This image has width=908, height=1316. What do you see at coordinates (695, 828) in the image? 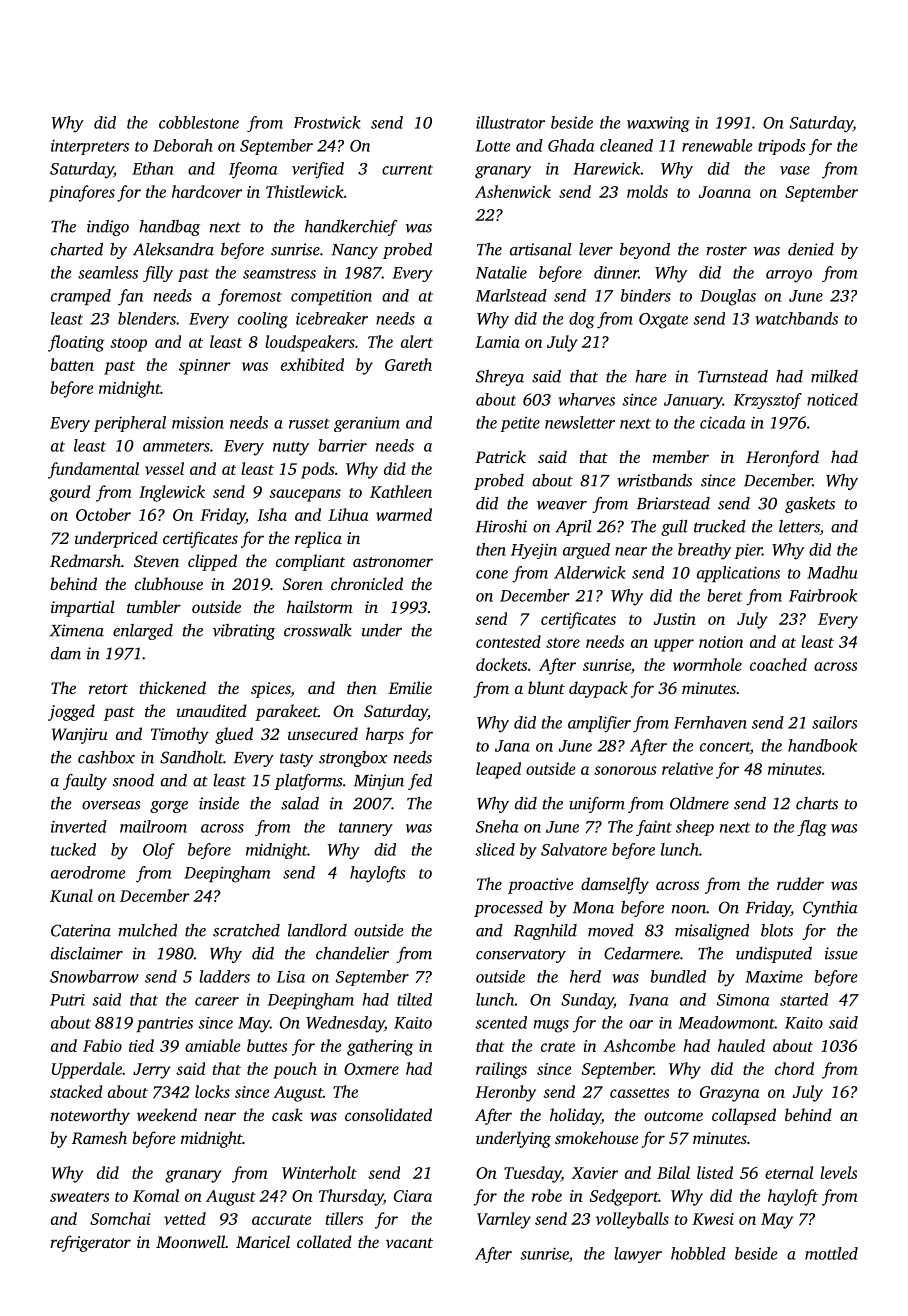
I see `sheep` at bounding box center [695, 828].
